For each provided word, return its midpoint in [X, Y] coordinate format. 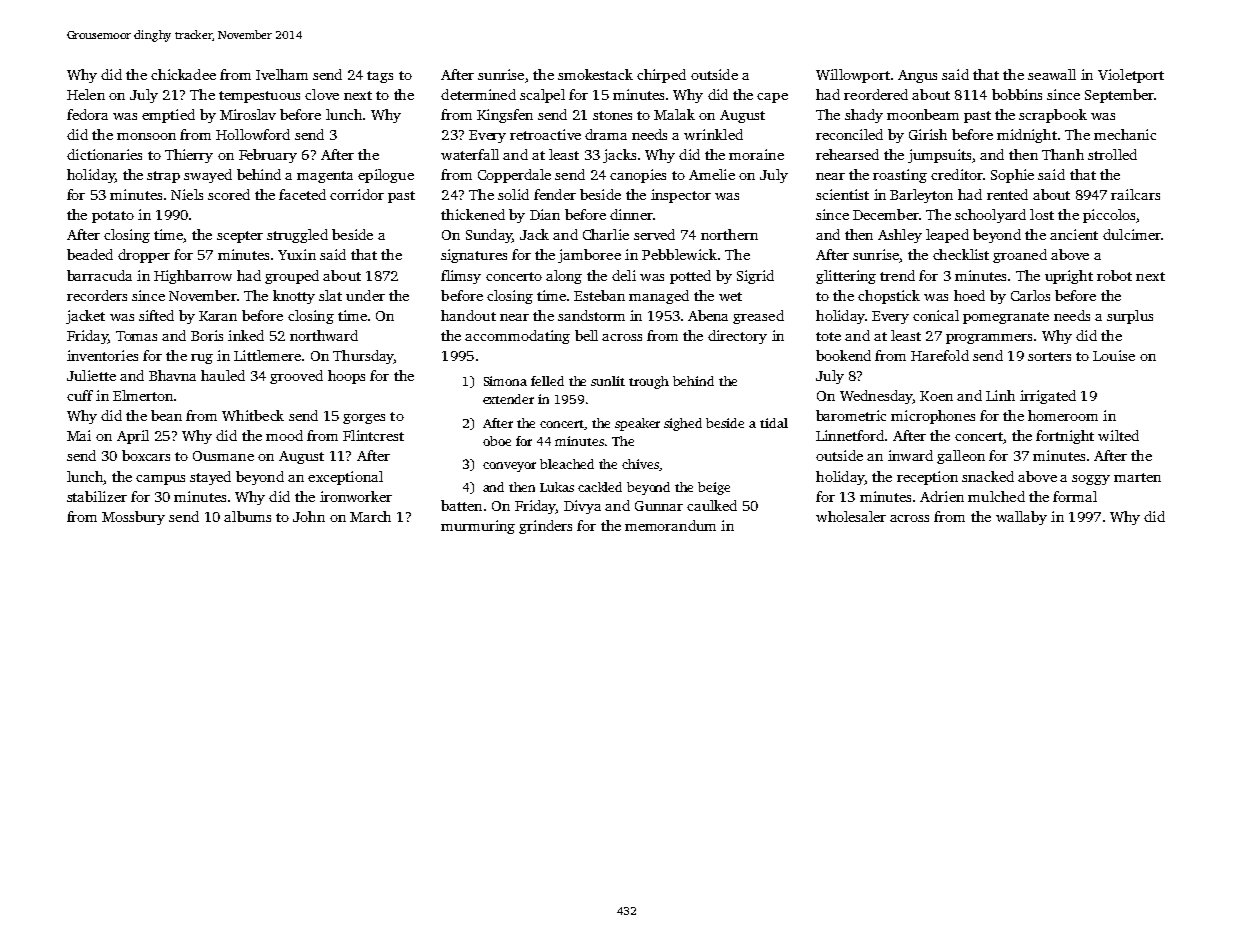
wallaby [1021, 518]
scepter [240, 237]
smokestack [595, 74]
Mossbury [133, 518]
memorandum [670, 525]
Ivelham [282, 74]
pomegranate [1006, 318]
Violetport [1131, 76]
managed [659, 297]
